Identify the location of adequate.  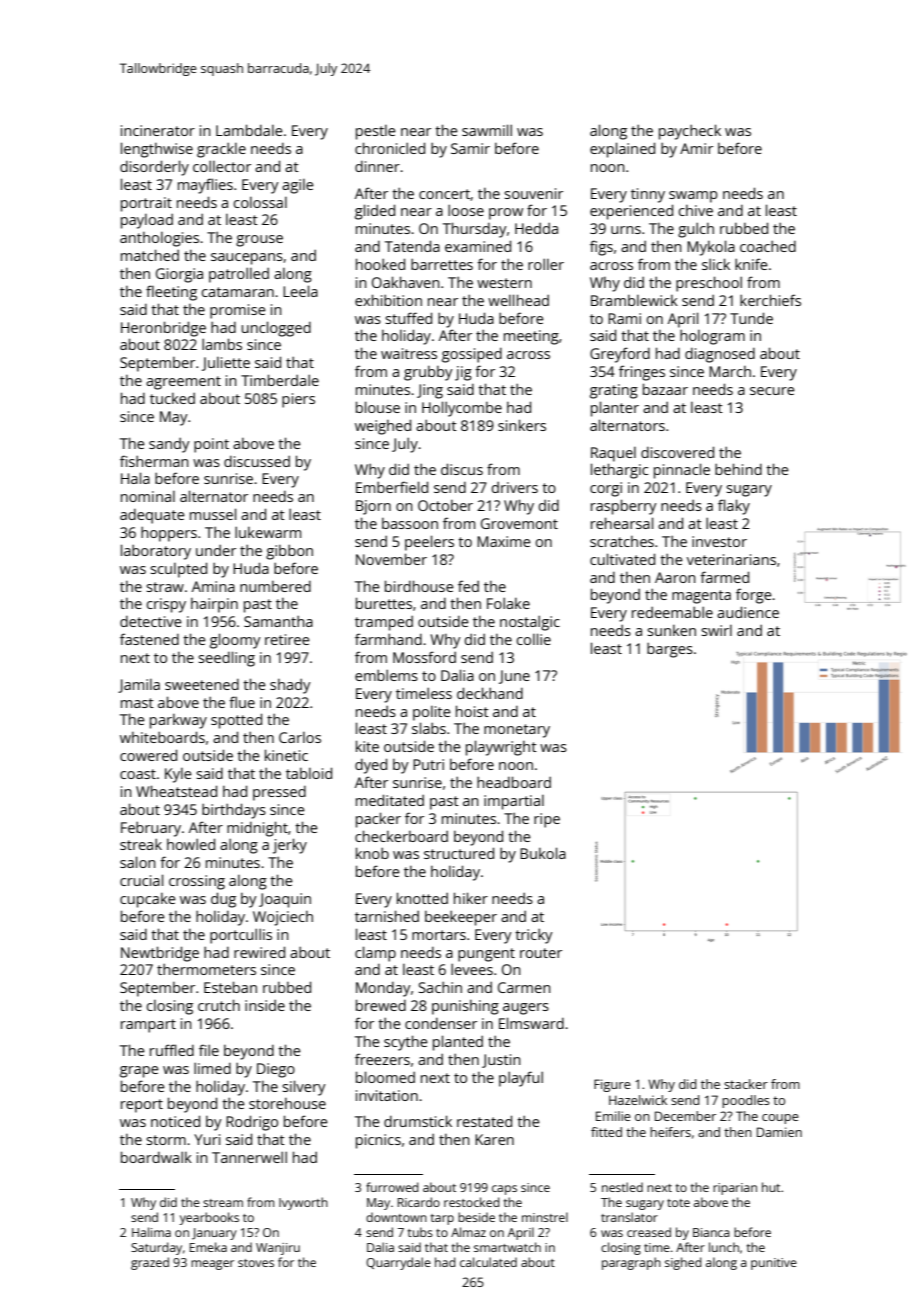
(152, 516).
